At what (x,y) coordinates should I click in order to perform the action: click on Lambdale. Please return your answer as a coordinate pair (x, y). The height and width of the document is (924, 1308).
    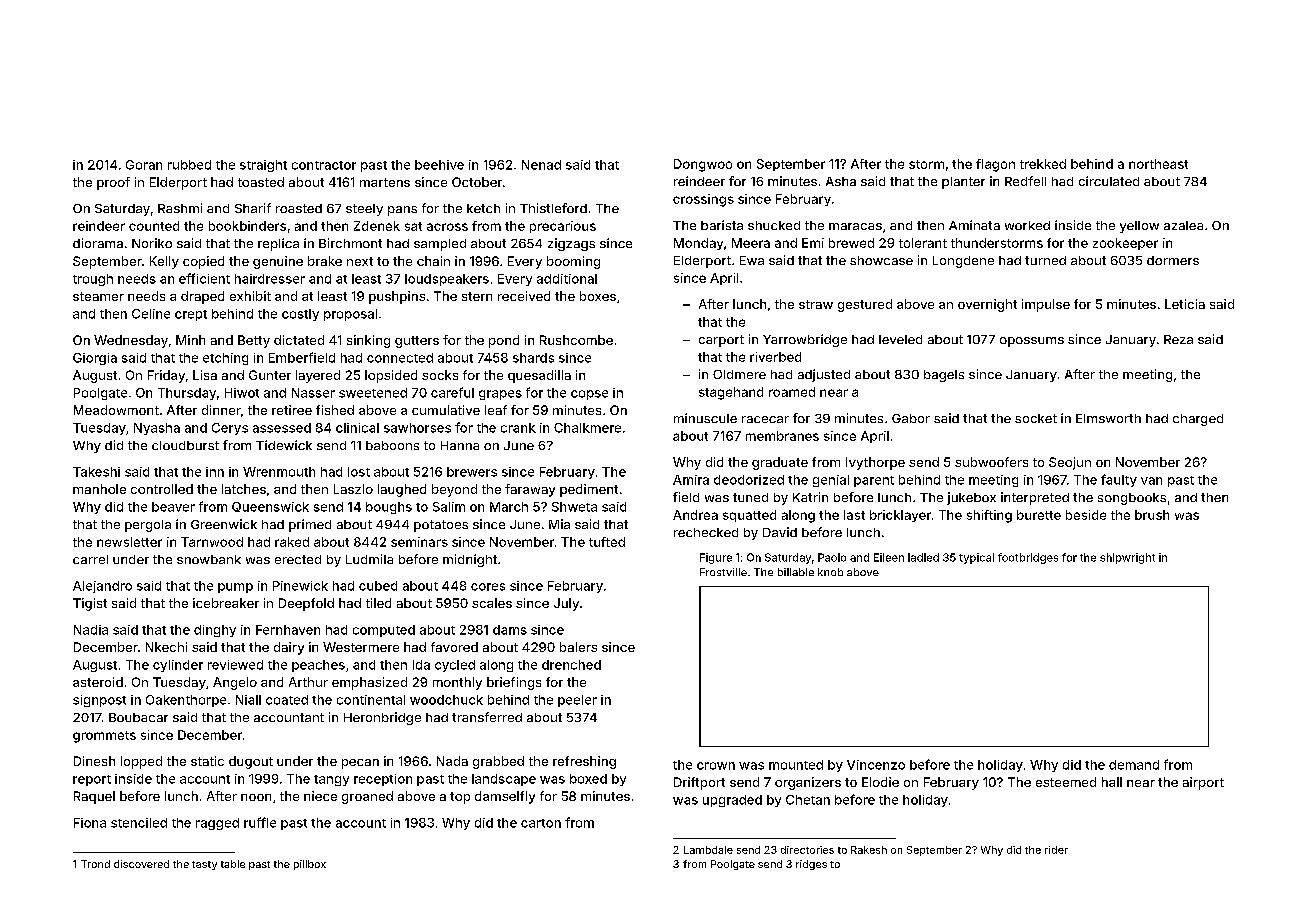
    Looking at the image, I should click on (708, 850).
